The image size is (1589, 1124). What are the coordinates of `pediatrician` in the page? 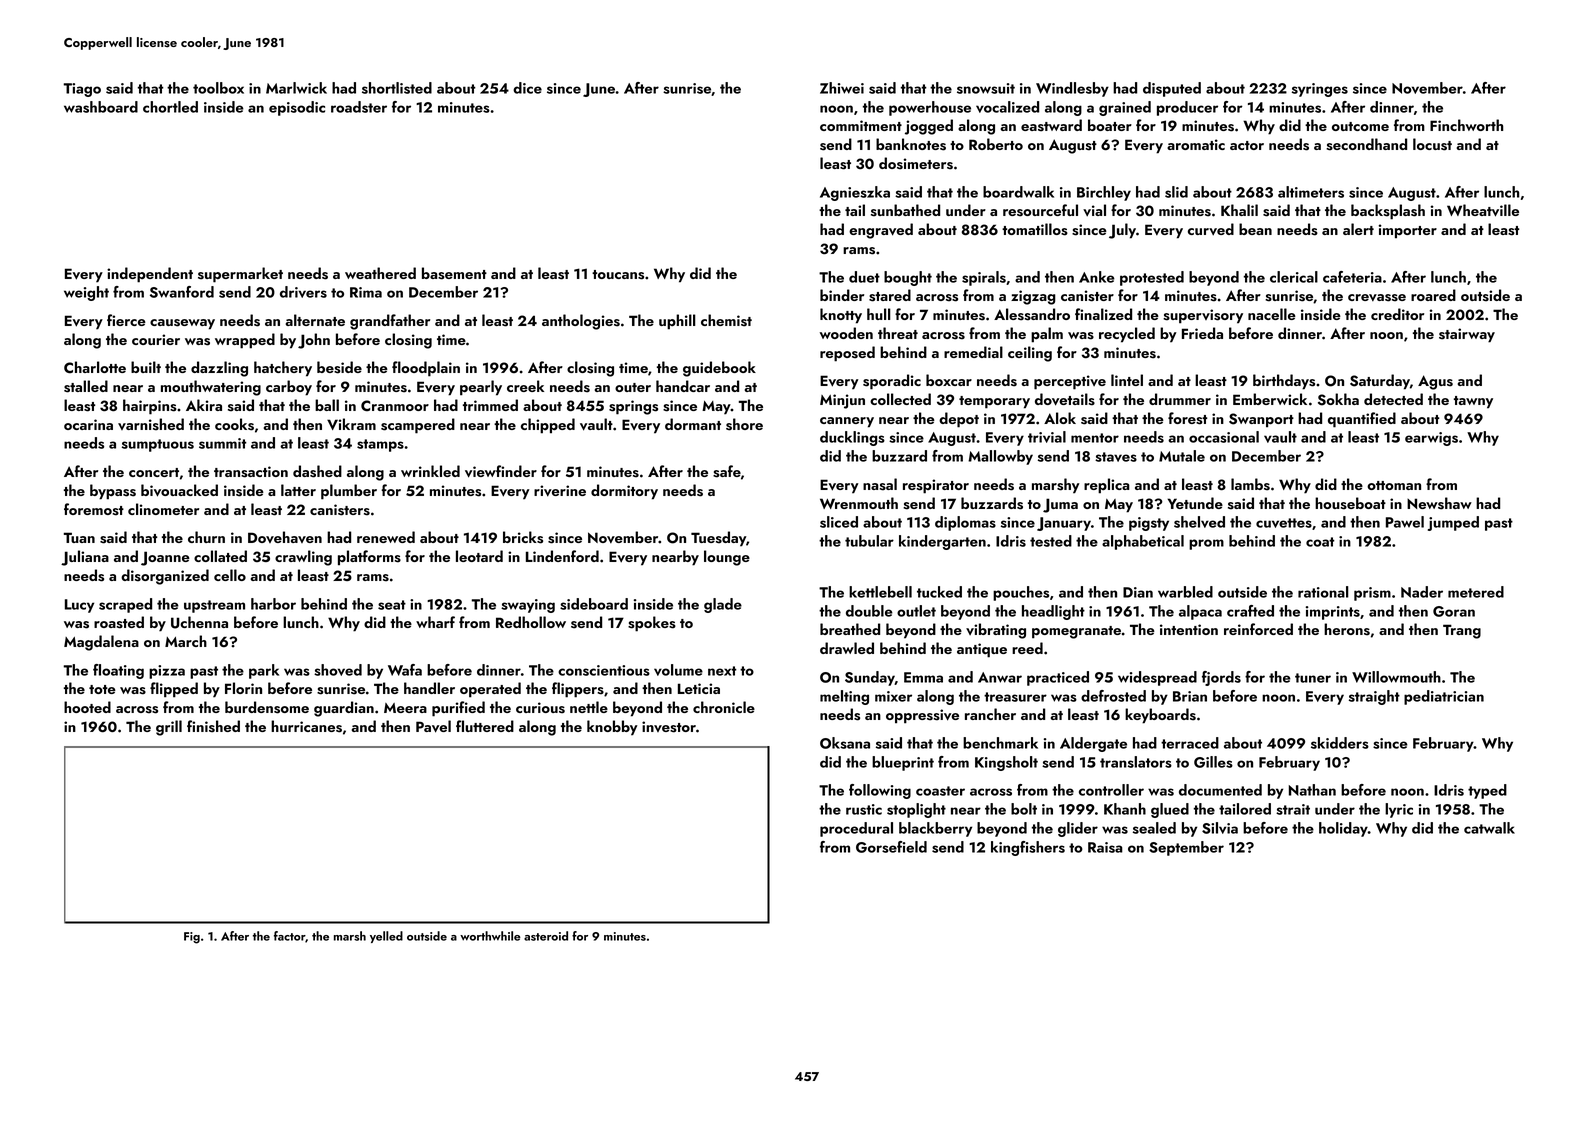 It's located at (1444, 697).
